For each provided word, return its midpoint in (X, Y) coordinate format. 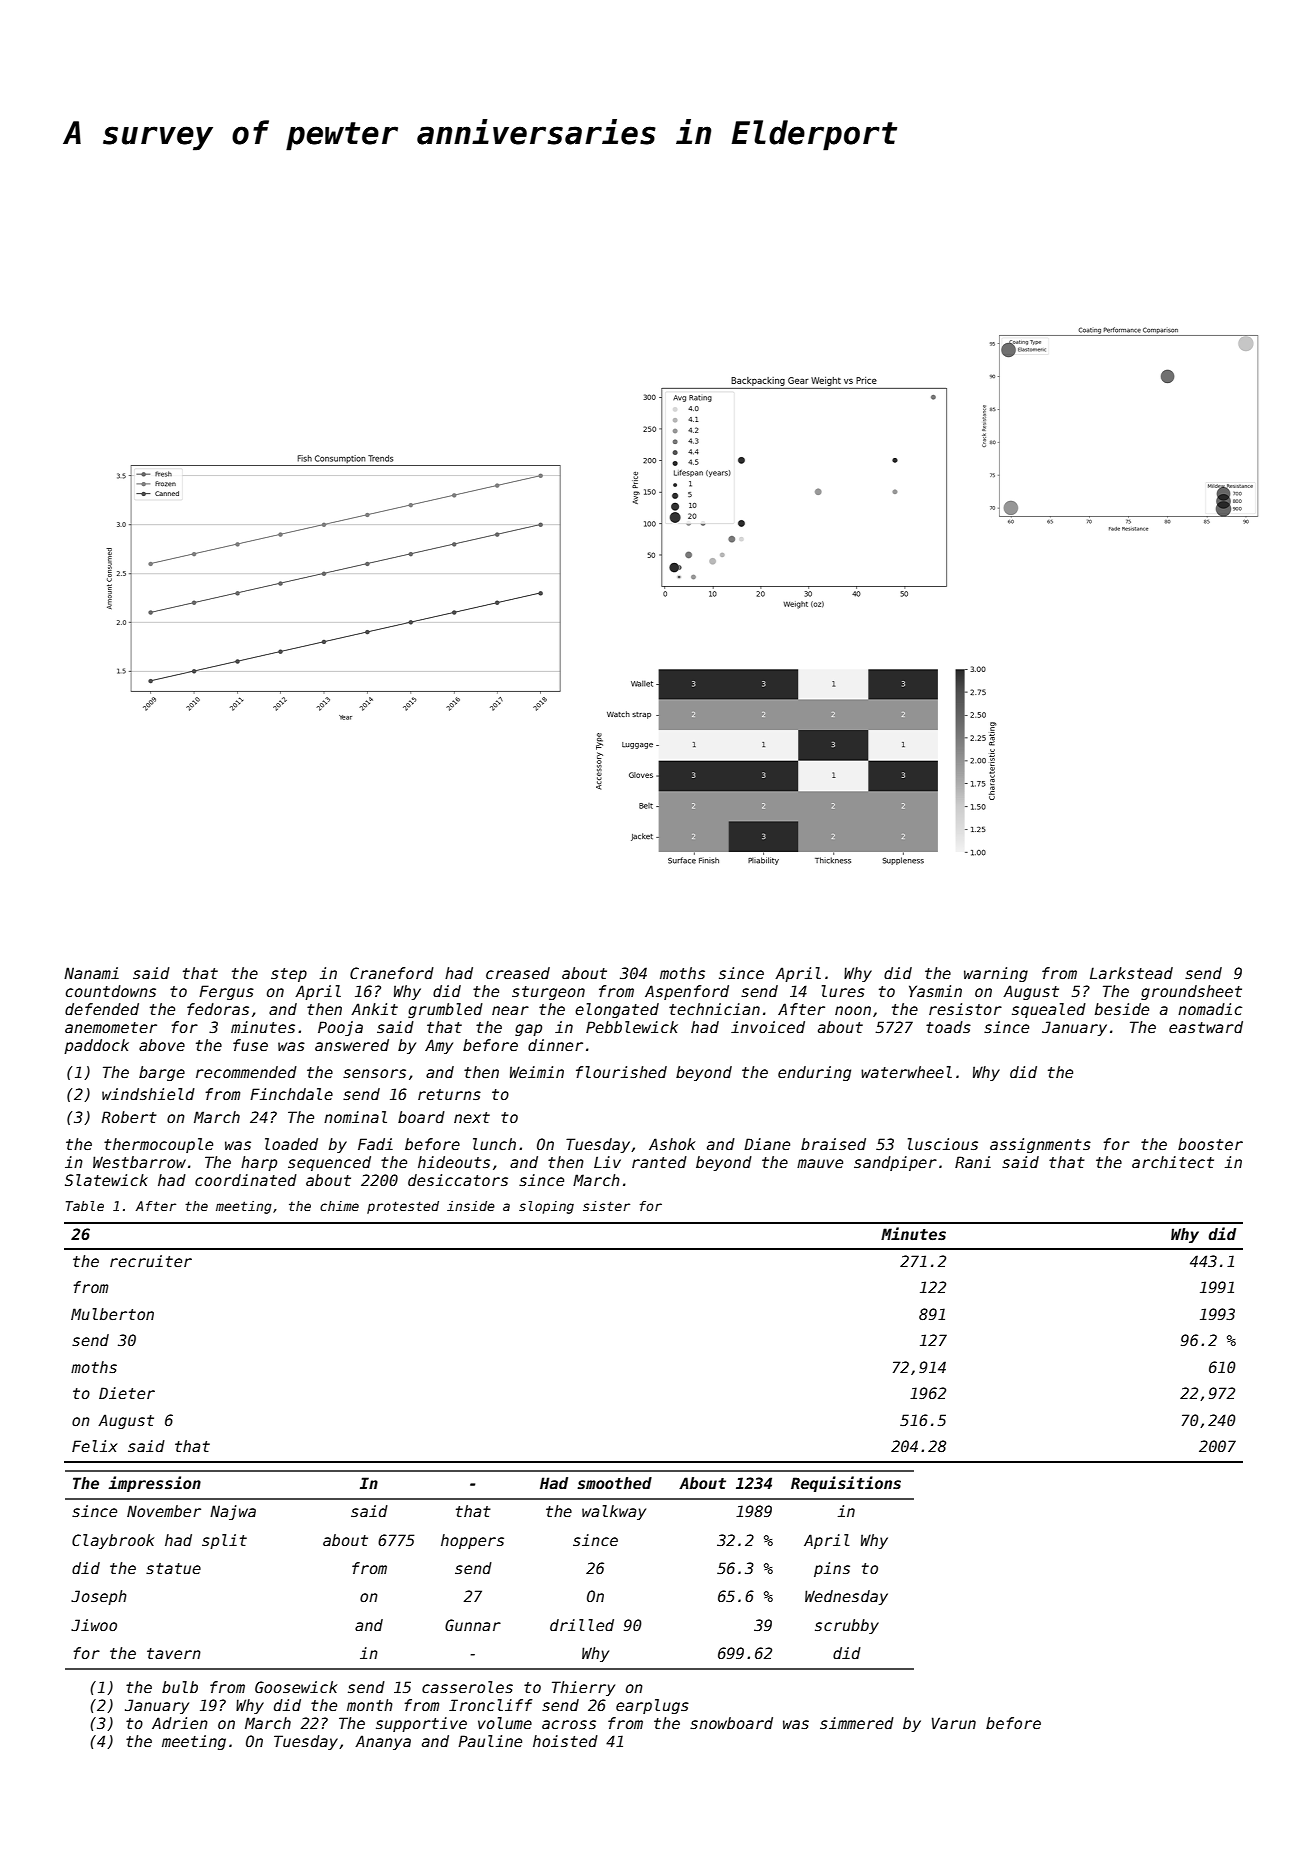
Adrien (180, 1723)
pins (832, 1569)
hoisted (565, 1741)
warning (996, 974)
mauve (820, 1163)
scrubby (847, 1626)
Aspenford (687, 992)
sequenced (329, 1163)
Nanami (91, 973)
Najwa (233, 1512)
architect (1173, 1162)
